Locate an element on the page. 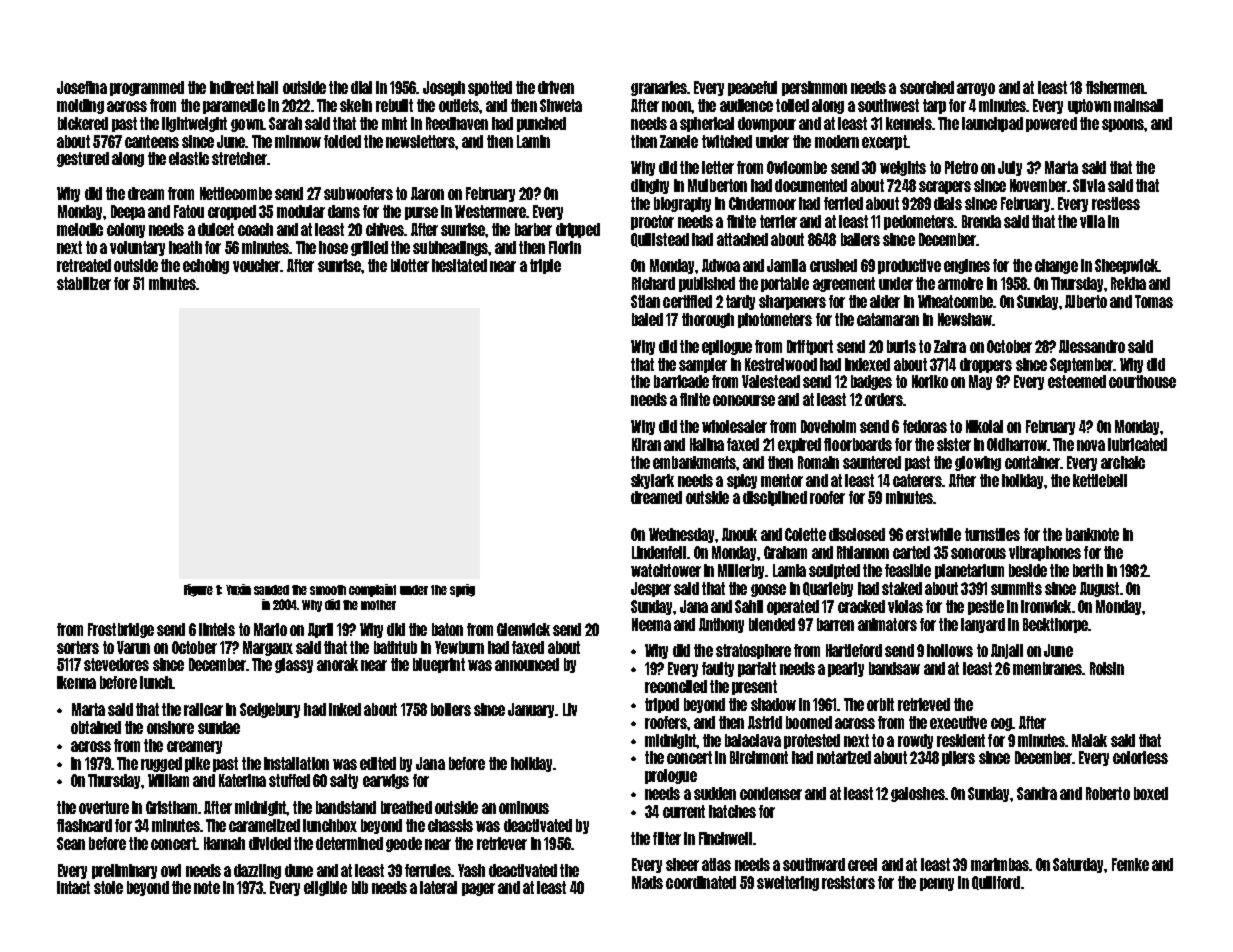 The width and height of the image is (1233, 952). Tomas is located at coordinates (1154, 301).
